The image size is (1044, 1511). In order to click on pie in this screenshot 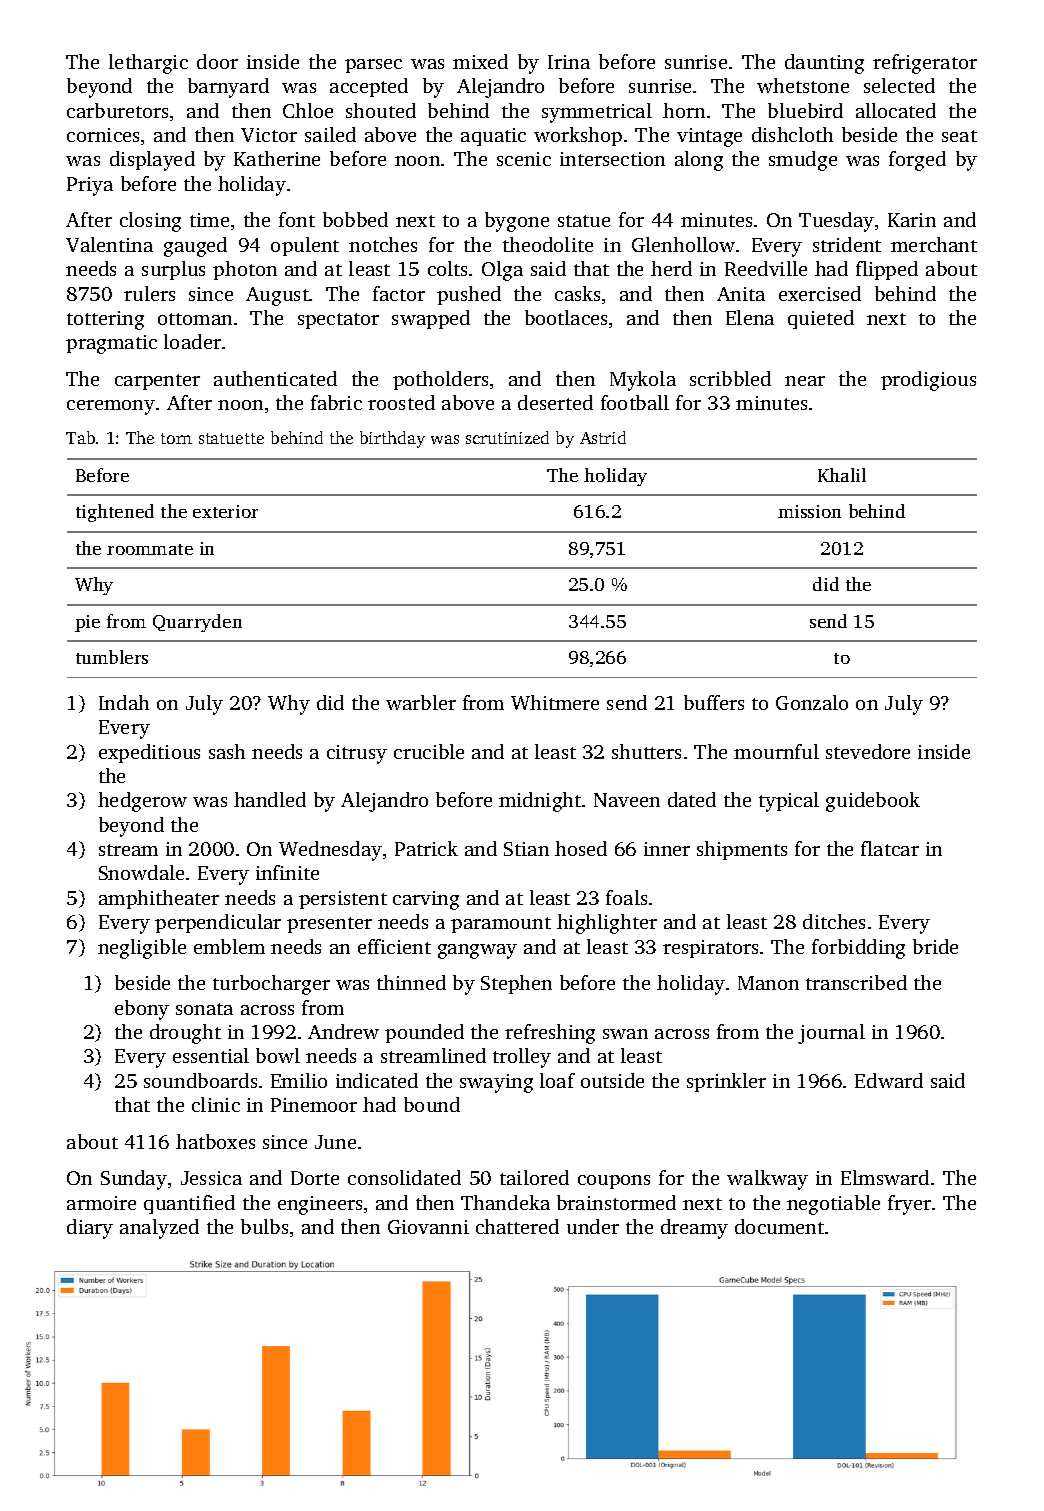, I will do `click(87, 623)`.
